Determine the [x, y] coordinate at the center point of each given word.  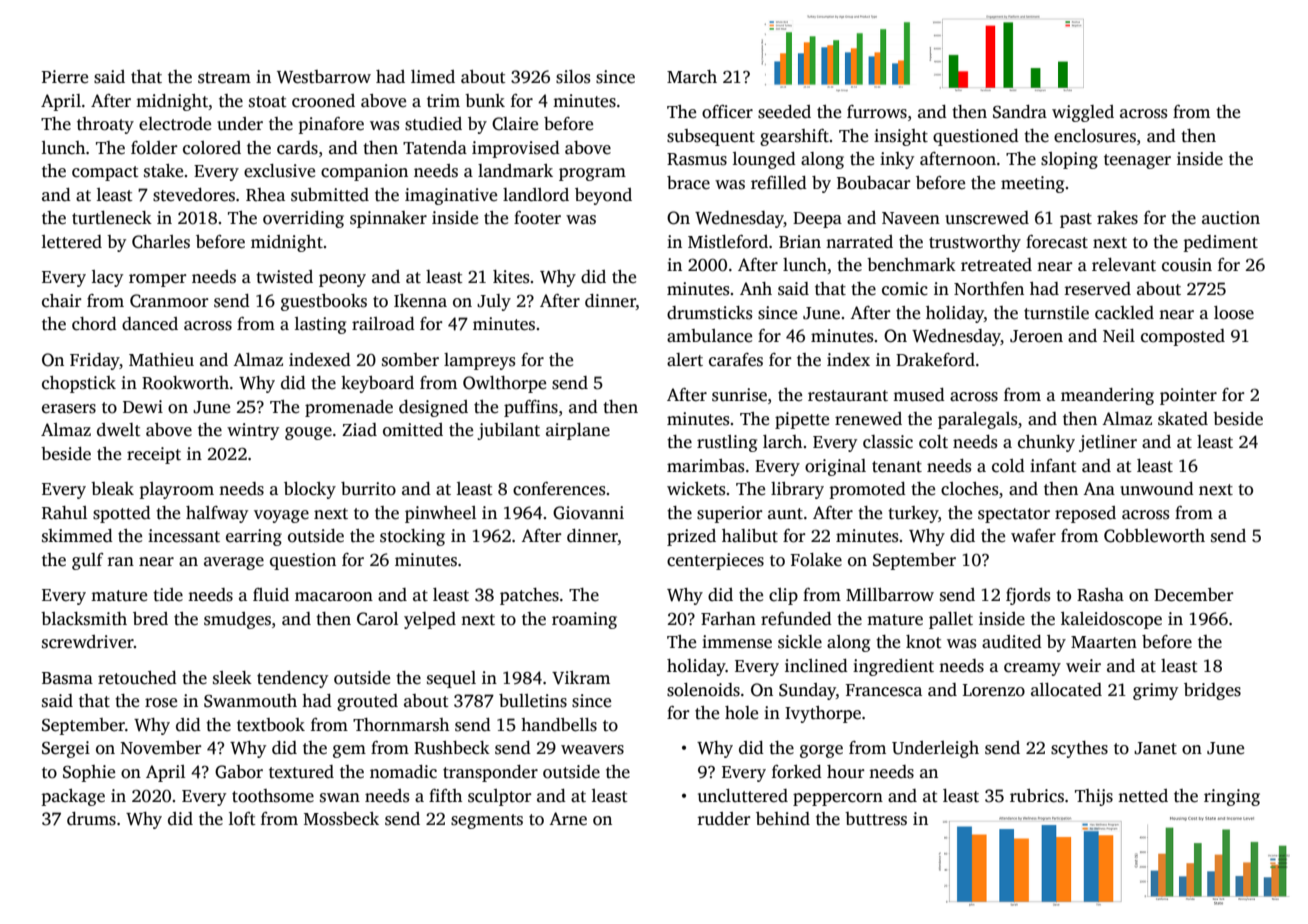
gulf [88, 561]
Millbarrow [890, 595]
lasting [320, 325]
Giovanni [588, 513]
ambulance [709, 336]
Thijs [1094, 797]
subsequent [711, 137]
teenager [1137, 161]
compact [105, 173]
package [73, 797]
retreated [996, 265]
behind [783, 819]
